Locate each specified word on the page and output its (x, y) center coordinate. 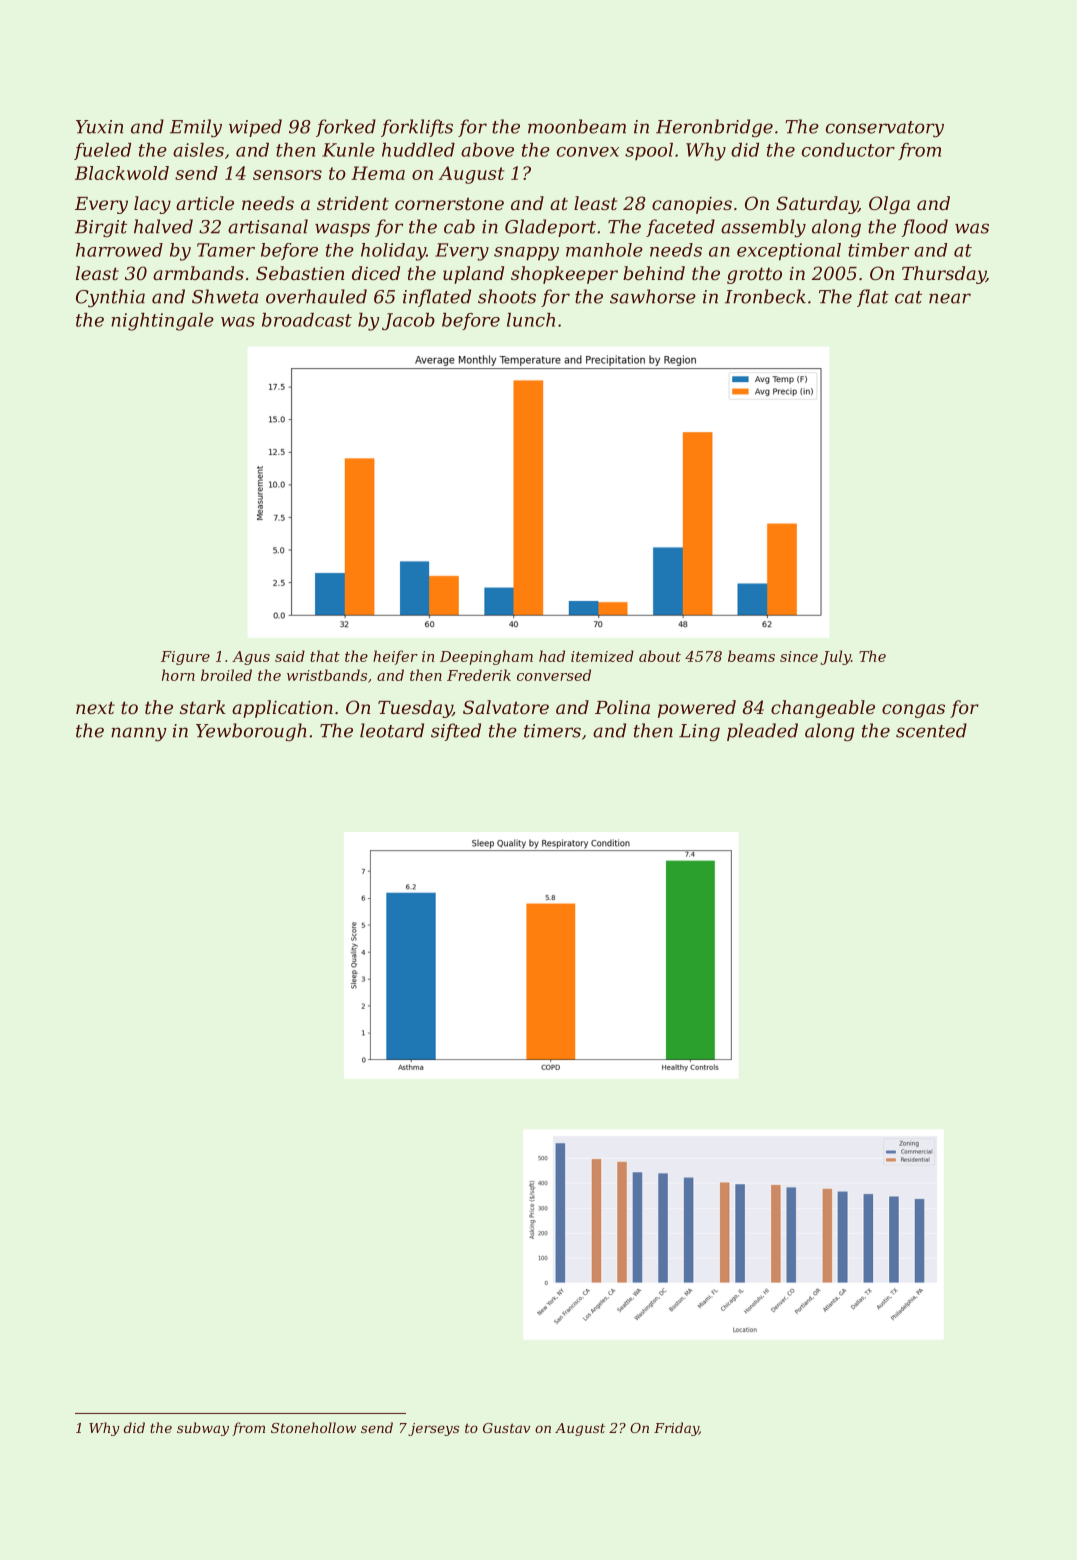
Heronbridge (714, 128)
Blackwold (122, 173)
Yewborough (251, 732)
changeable (823, 709)
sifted (456, 732)
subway (203, 1429)
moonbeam (577, 126)
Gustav (506, 1428)
